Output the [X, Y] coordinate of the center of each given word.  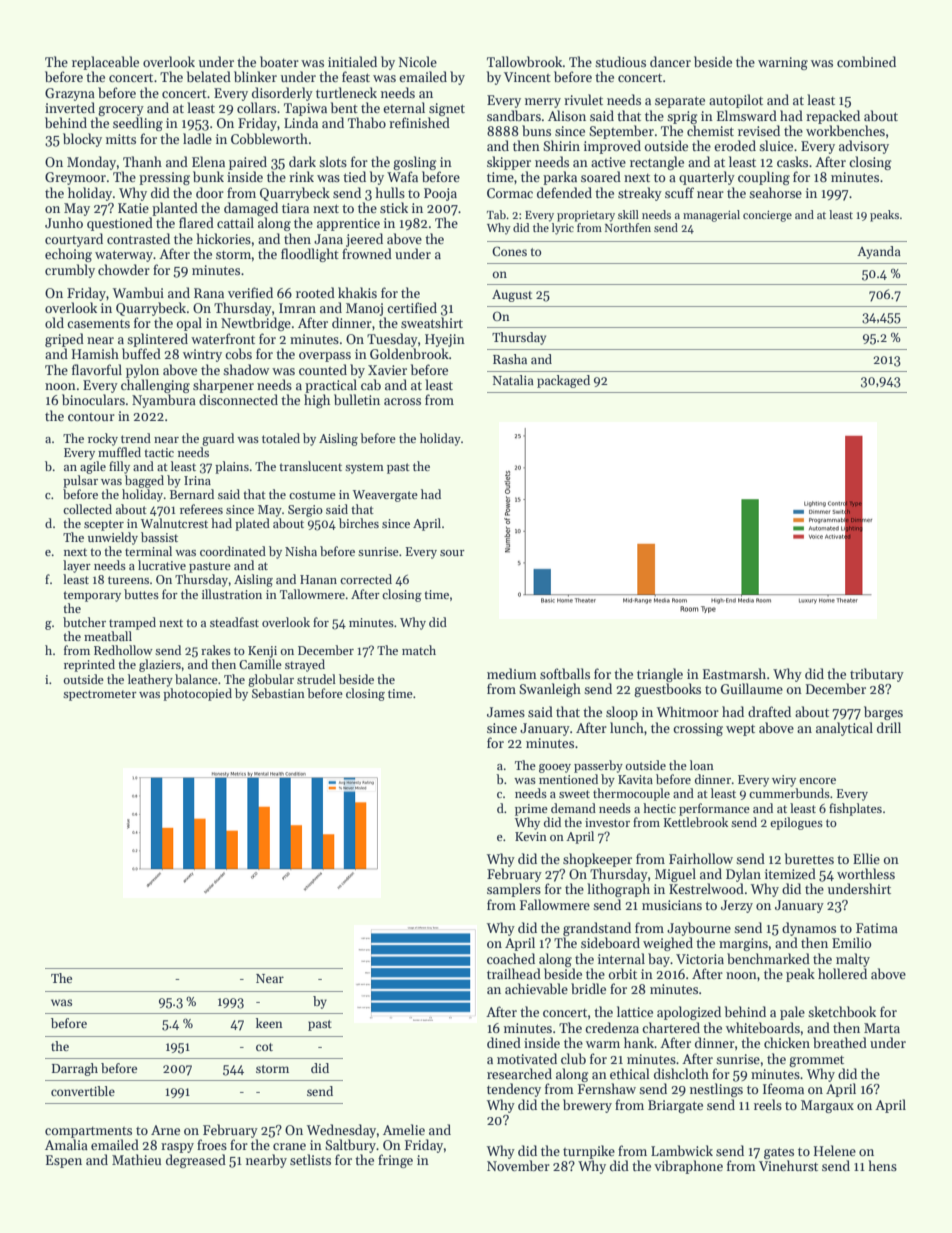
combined [866, 61]
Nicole [418, 61]
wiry [784, 781]
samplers [514, 890]
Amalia [66, 1144]
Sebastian [278, 693]
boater [279, 61]
